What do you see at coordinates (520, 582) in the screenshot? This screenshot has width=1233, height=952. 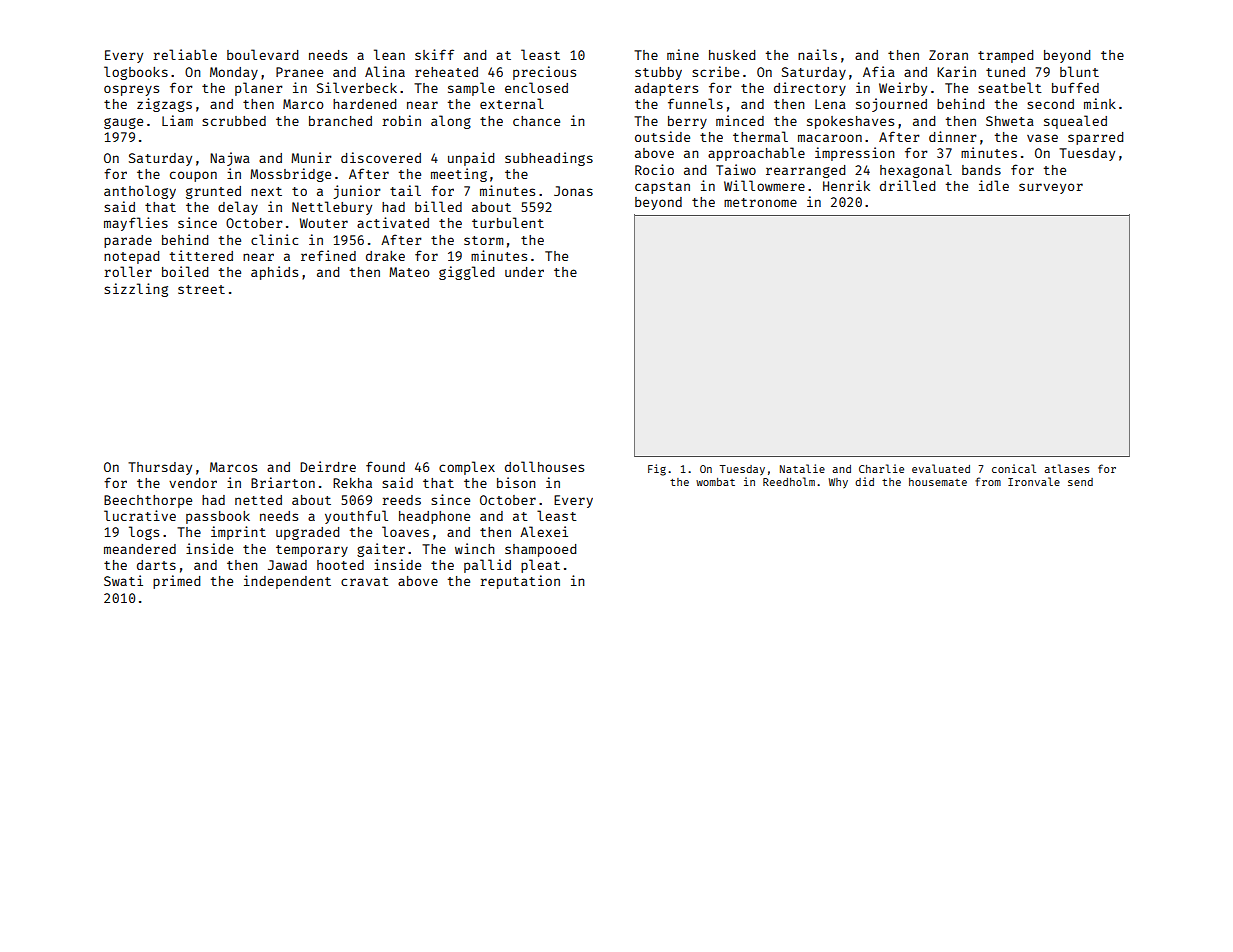 I see `reputation` at bounding box center [520, 582].
